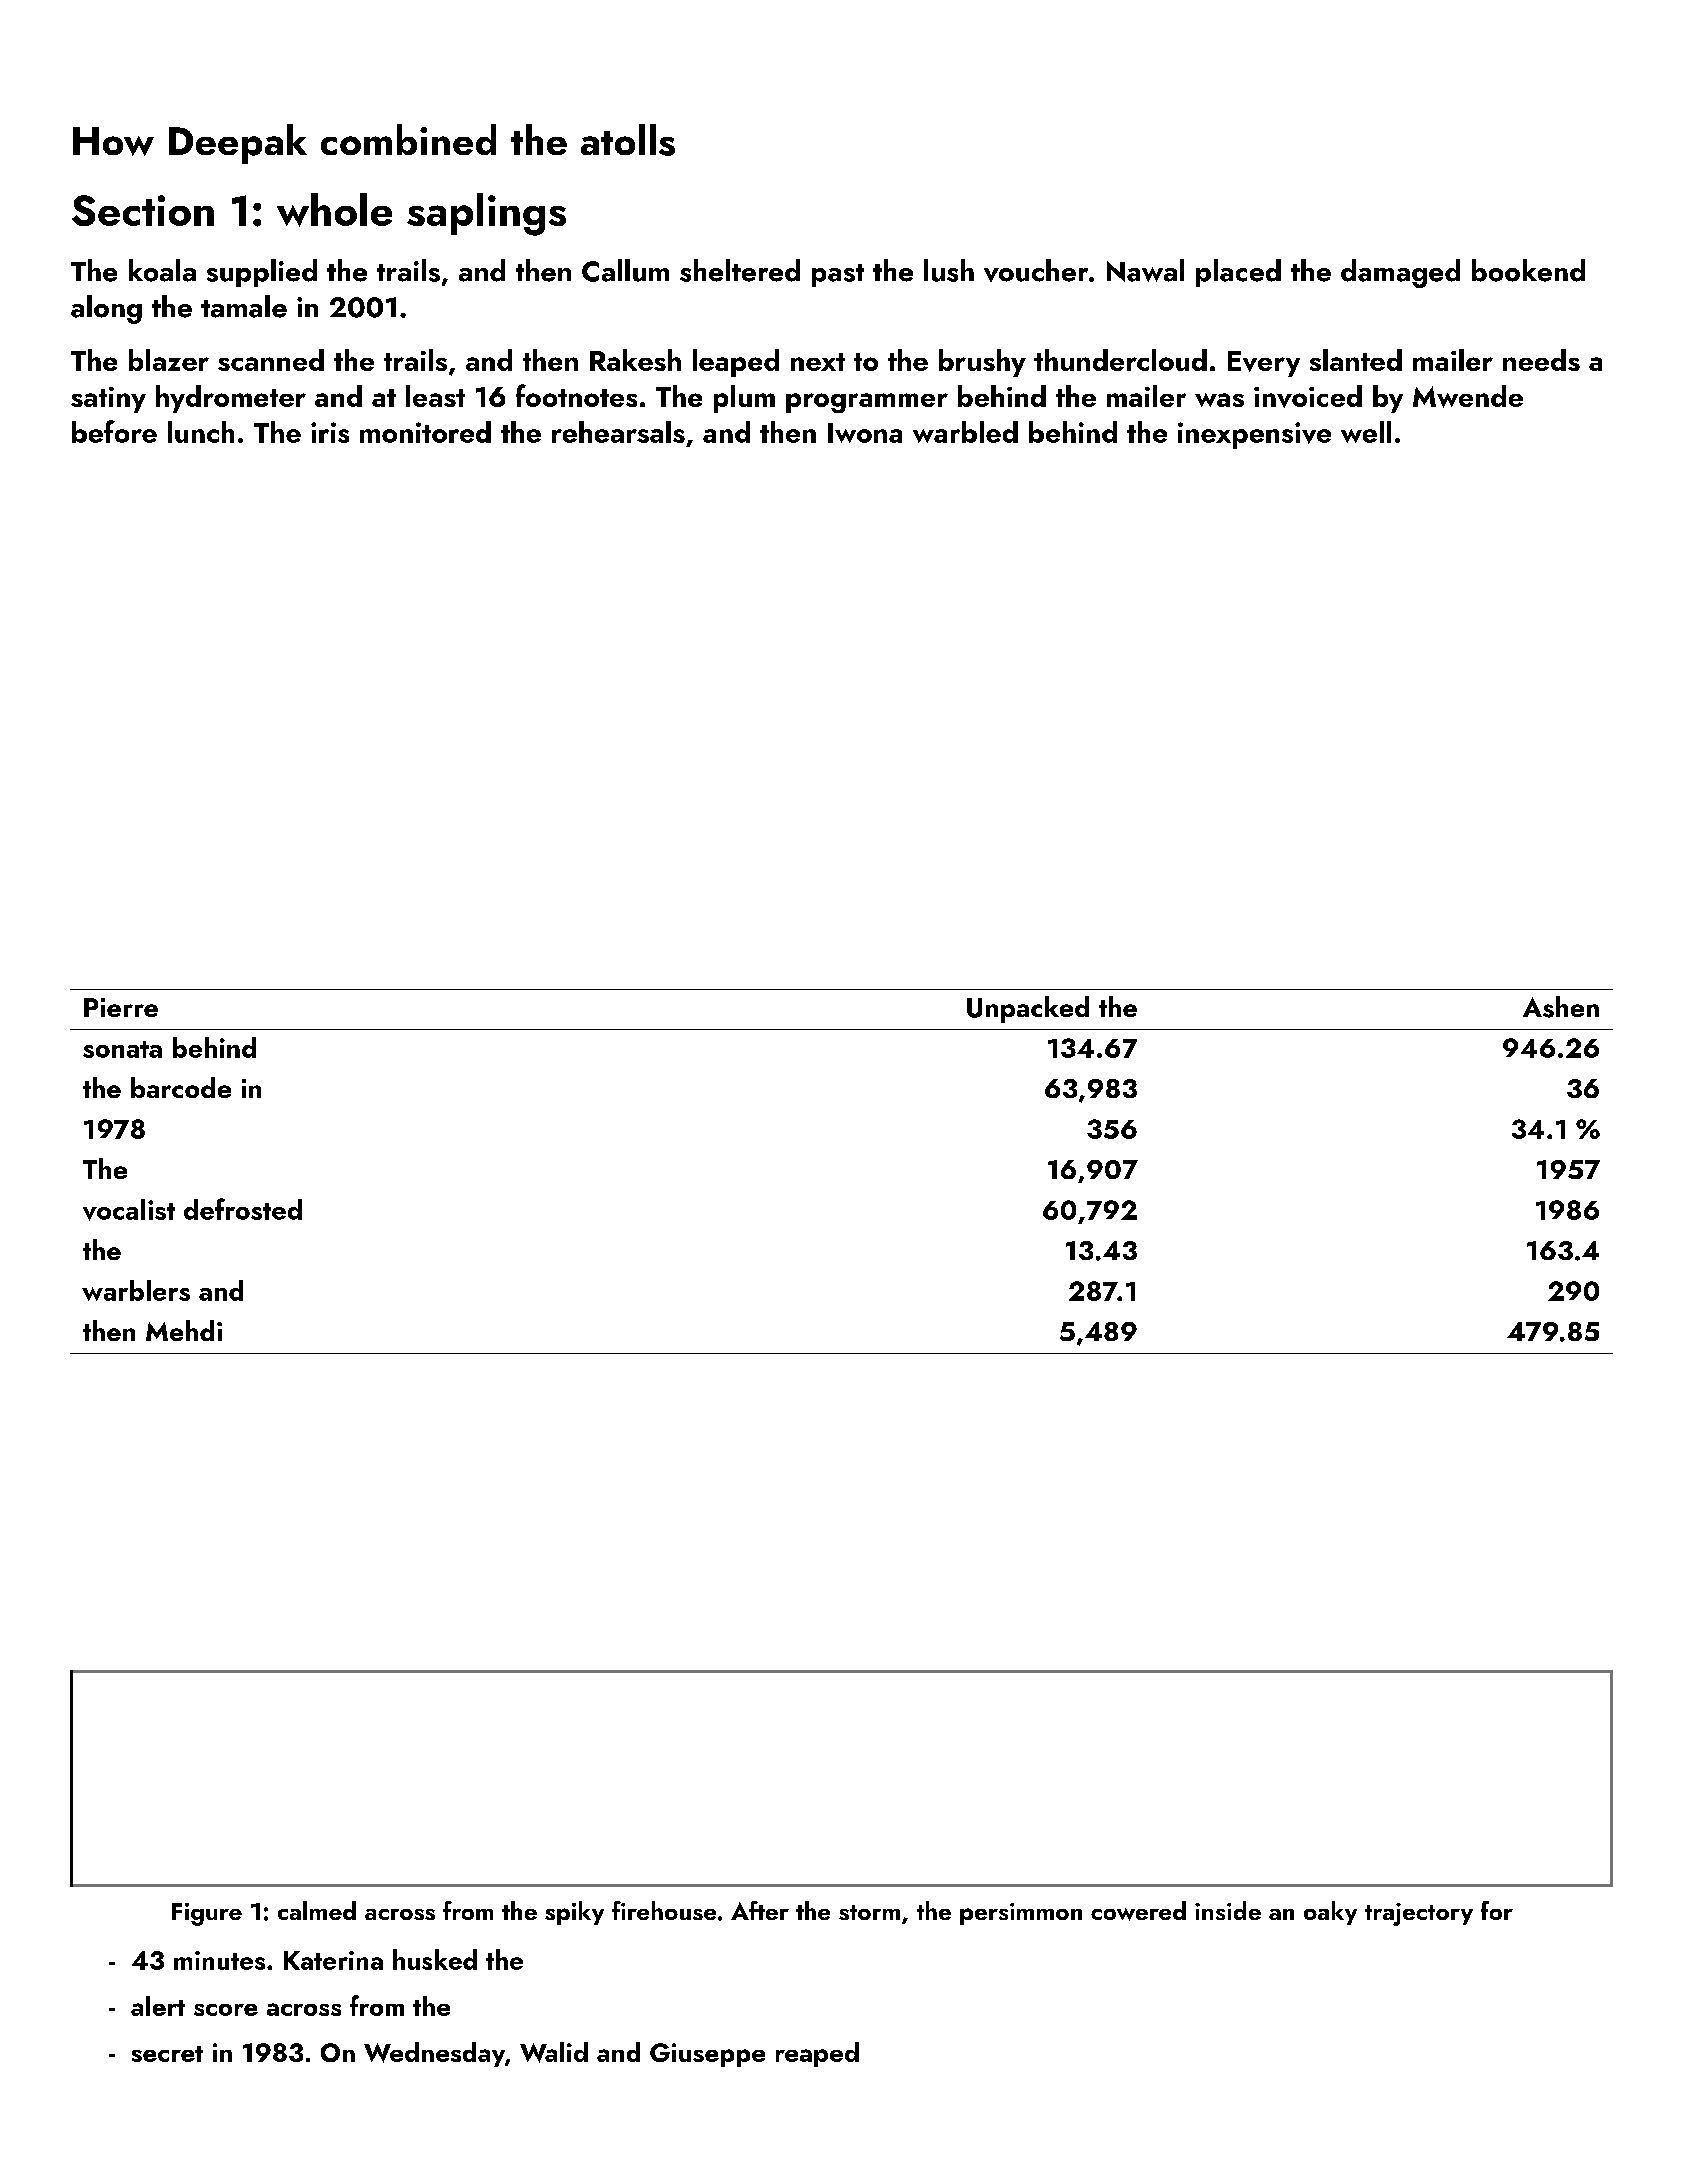 This screenshot has width=1683, height=2178. I want to click on well, so click(1366, 432).
